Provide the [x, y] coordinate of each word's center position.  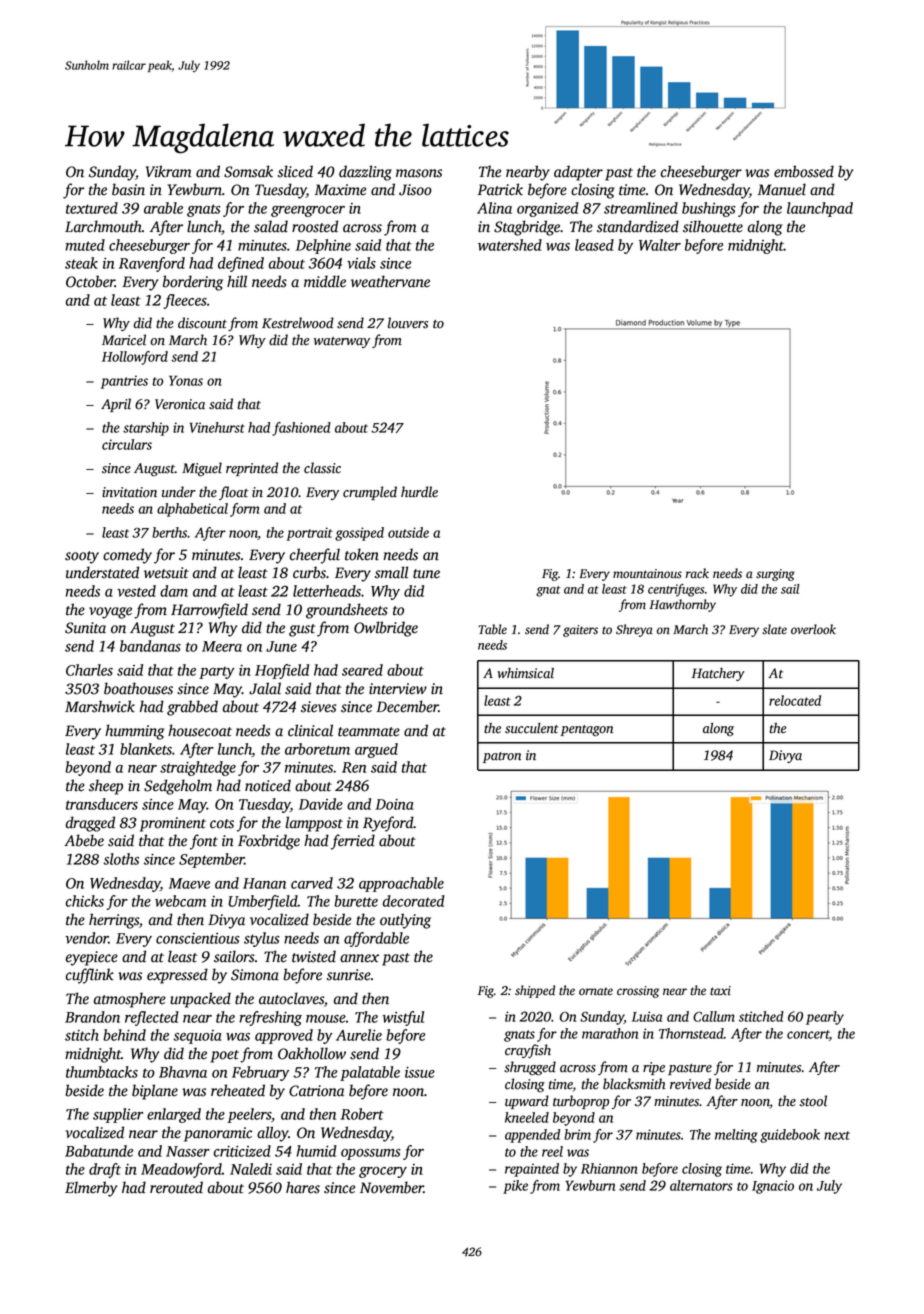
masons [419, 173]
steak [81, 263]
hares [303, 1187]
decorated [414, 901]
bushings [708, 209]
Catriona [316, 1091]
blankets [146, 749]
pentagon [587, 730]
